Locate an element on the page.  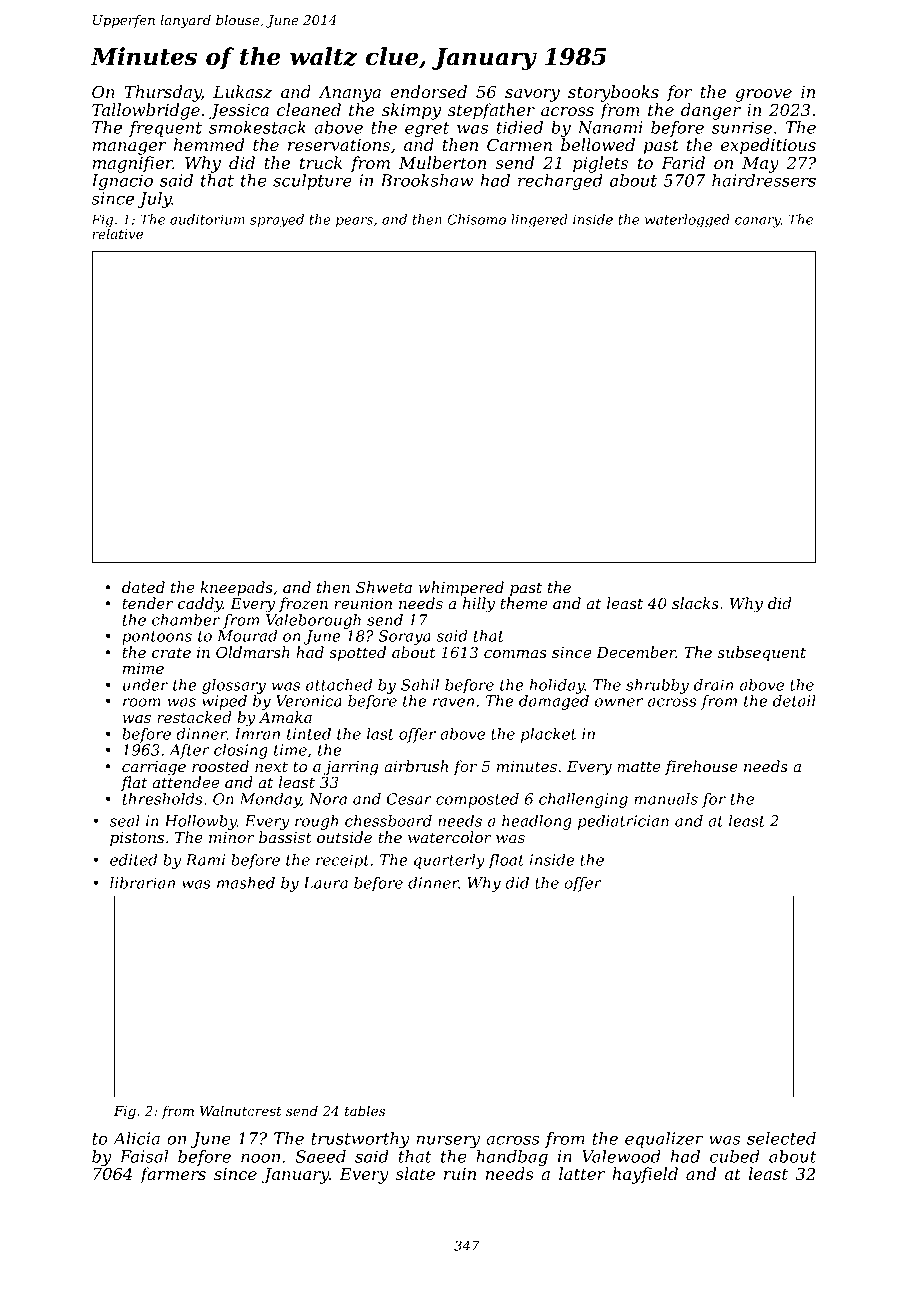
endorsed is located at coordinates (428, 91).
